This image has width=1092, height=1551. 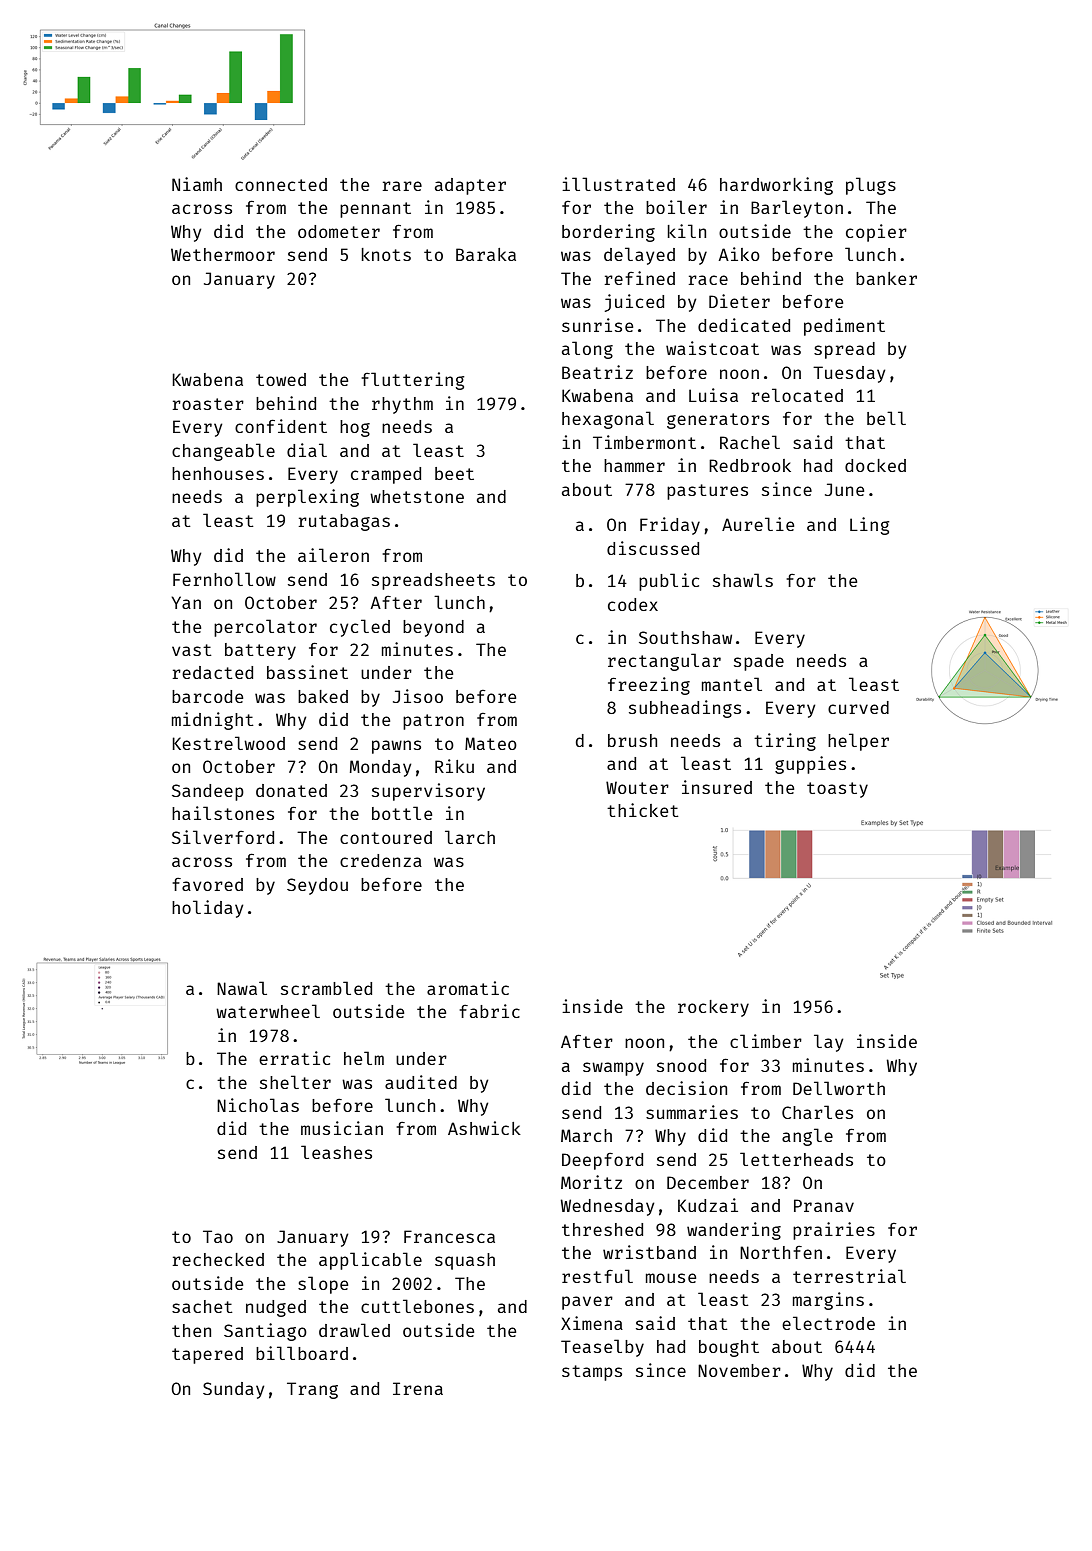 I want to click on Trang, so click(x=312, y=1390).
